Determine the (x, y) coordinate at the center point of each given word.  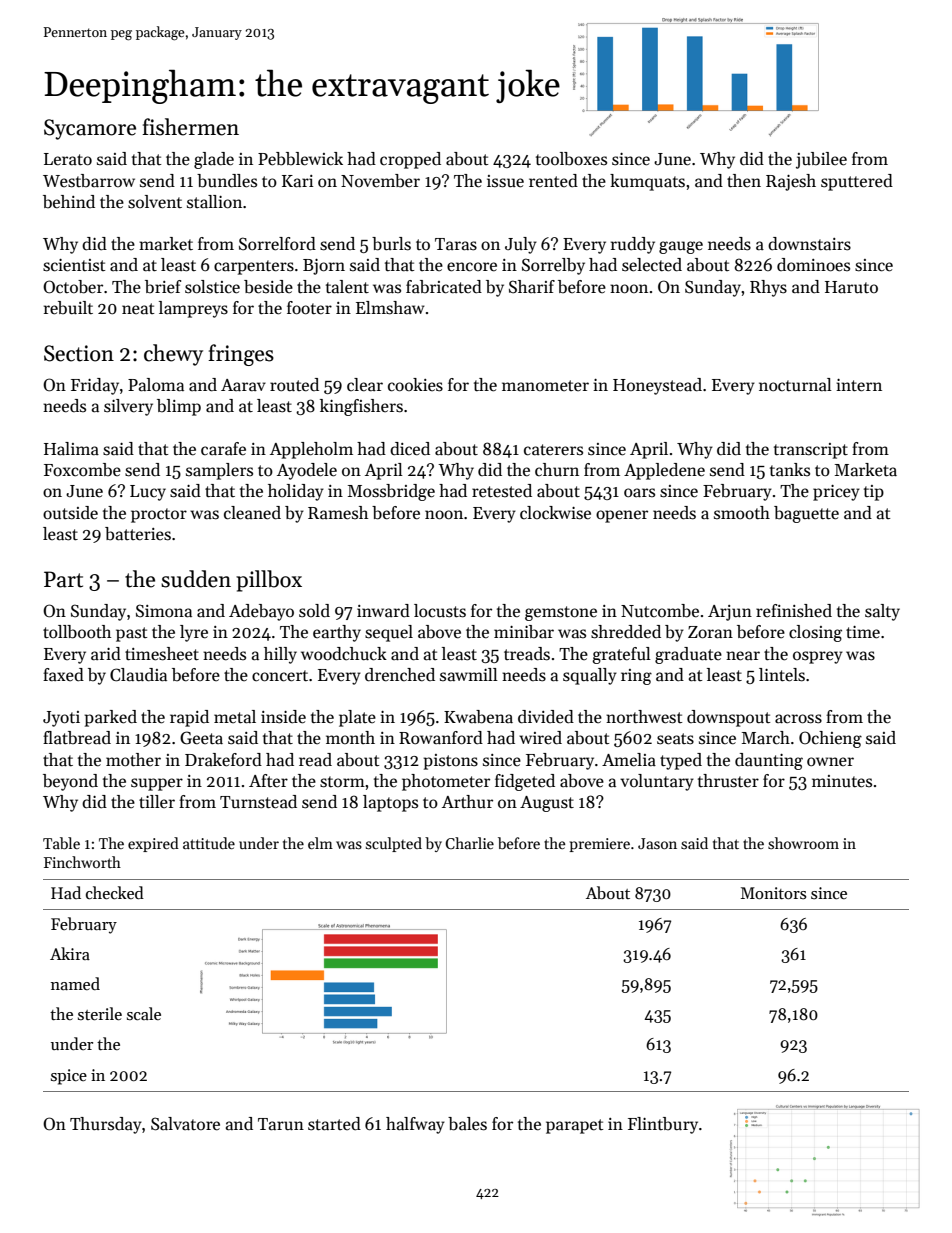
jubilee (821, 160)
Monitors (773, 893)
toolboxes (571, 159)
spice (69, 1077)
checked (115, 892)
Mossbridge (391, 492)
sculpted (394, 844)
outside (70, 513)
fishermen (190, 127)
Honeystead (657, 386)
